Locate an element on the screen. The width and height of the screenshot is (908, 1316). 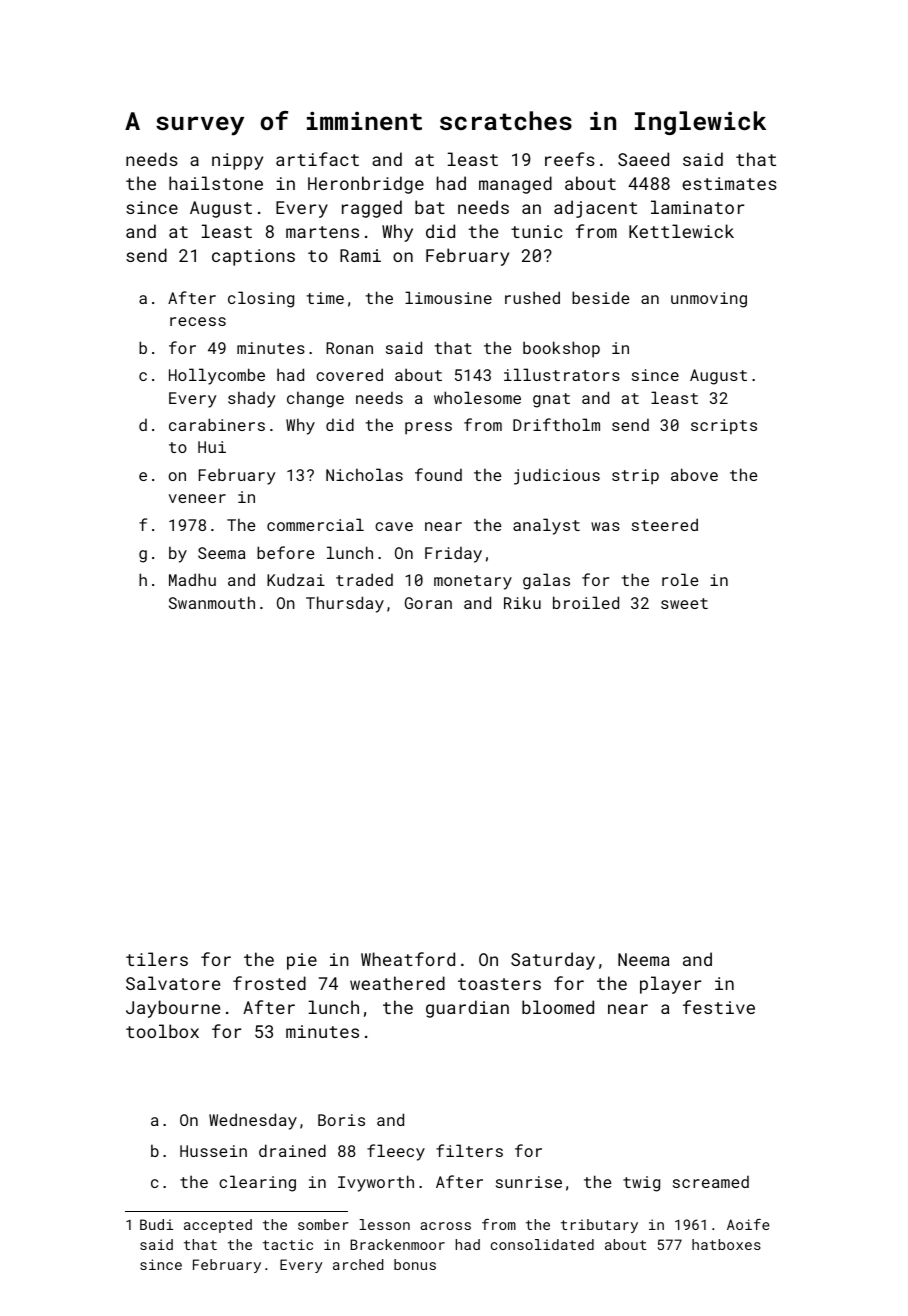
Budi is located at coordinates (156, 1224).
